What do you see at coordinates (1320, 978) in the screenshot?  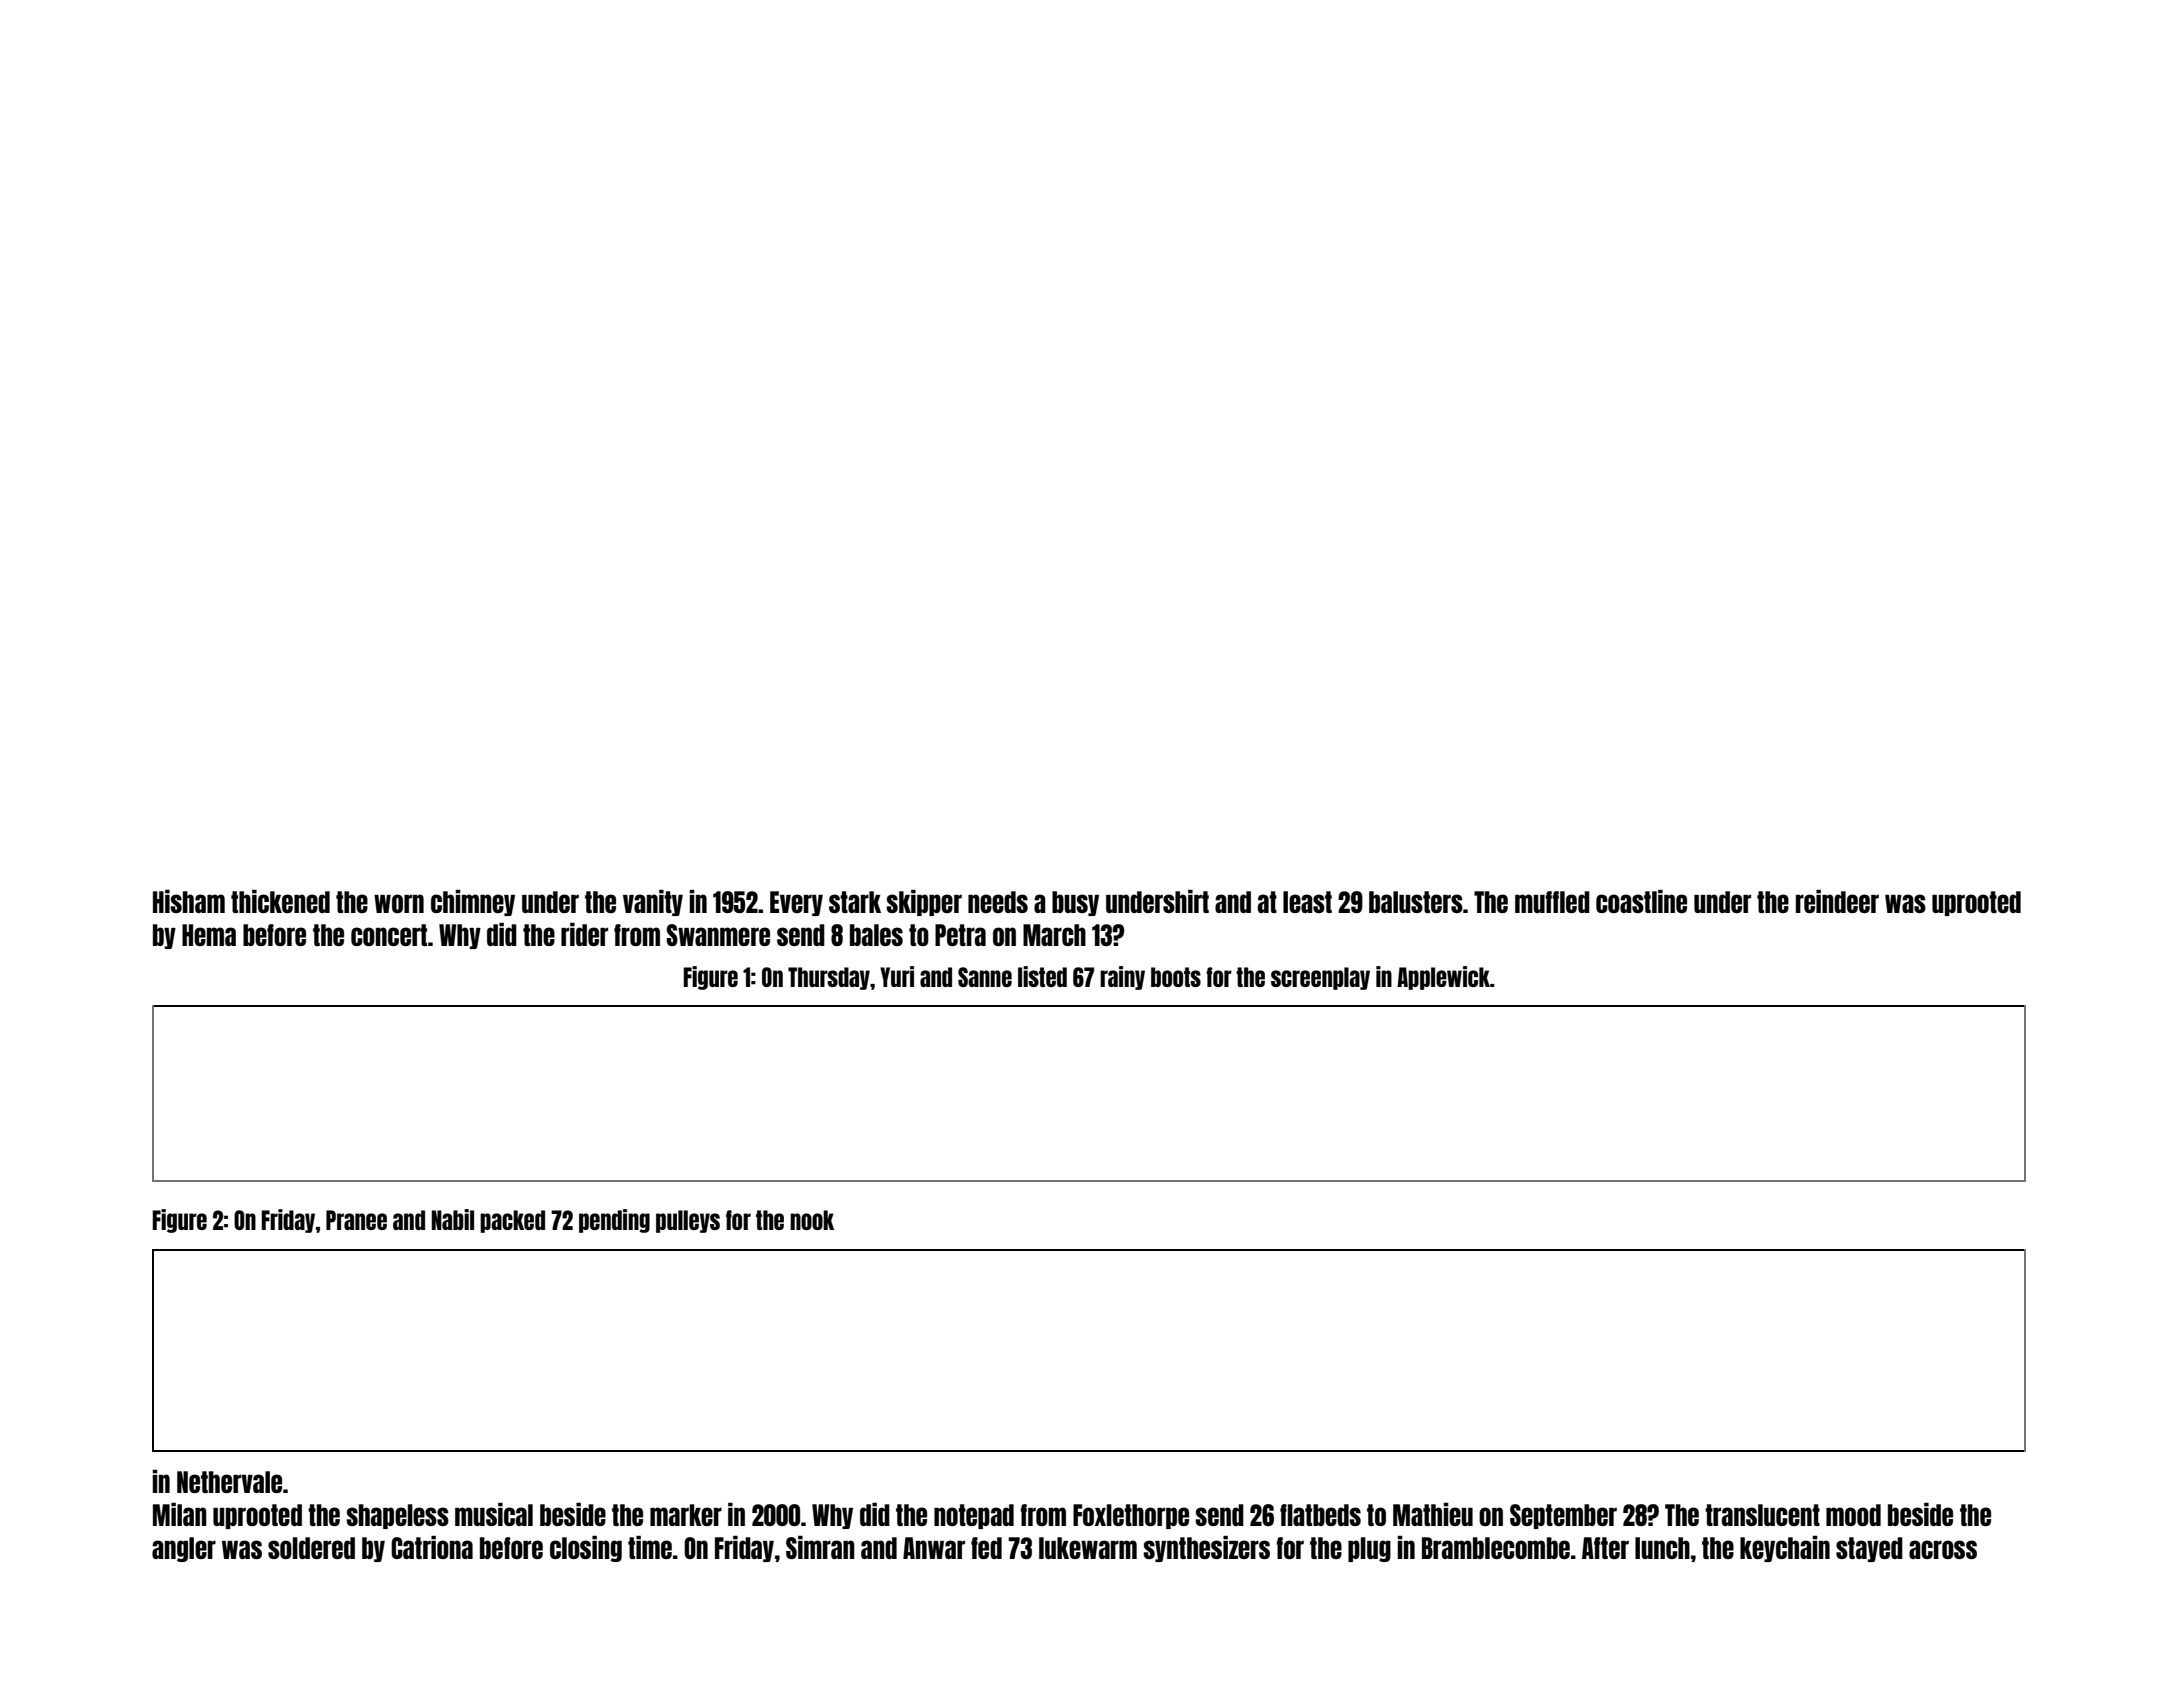 I see `screenplay` at bounding box center [1320, 978].
